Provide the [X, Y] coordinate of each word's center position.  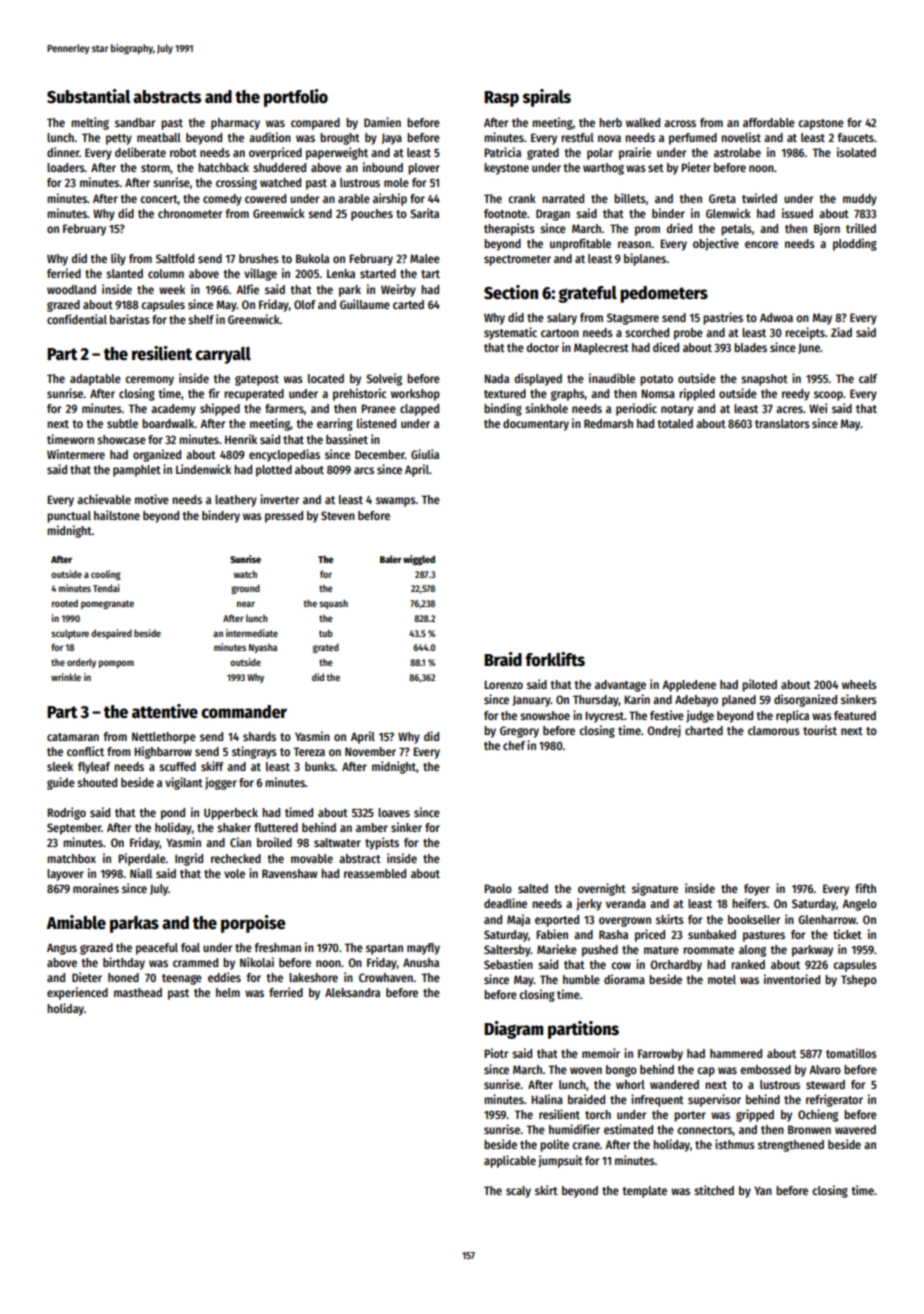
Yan [763, 1190]
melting [90, 123]
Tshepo [859, 981]
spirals [547, 98]
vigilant [184, 783]
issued [797, 213]
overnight [602, 889]
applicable [510, 1161]
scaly [518, 1192]
